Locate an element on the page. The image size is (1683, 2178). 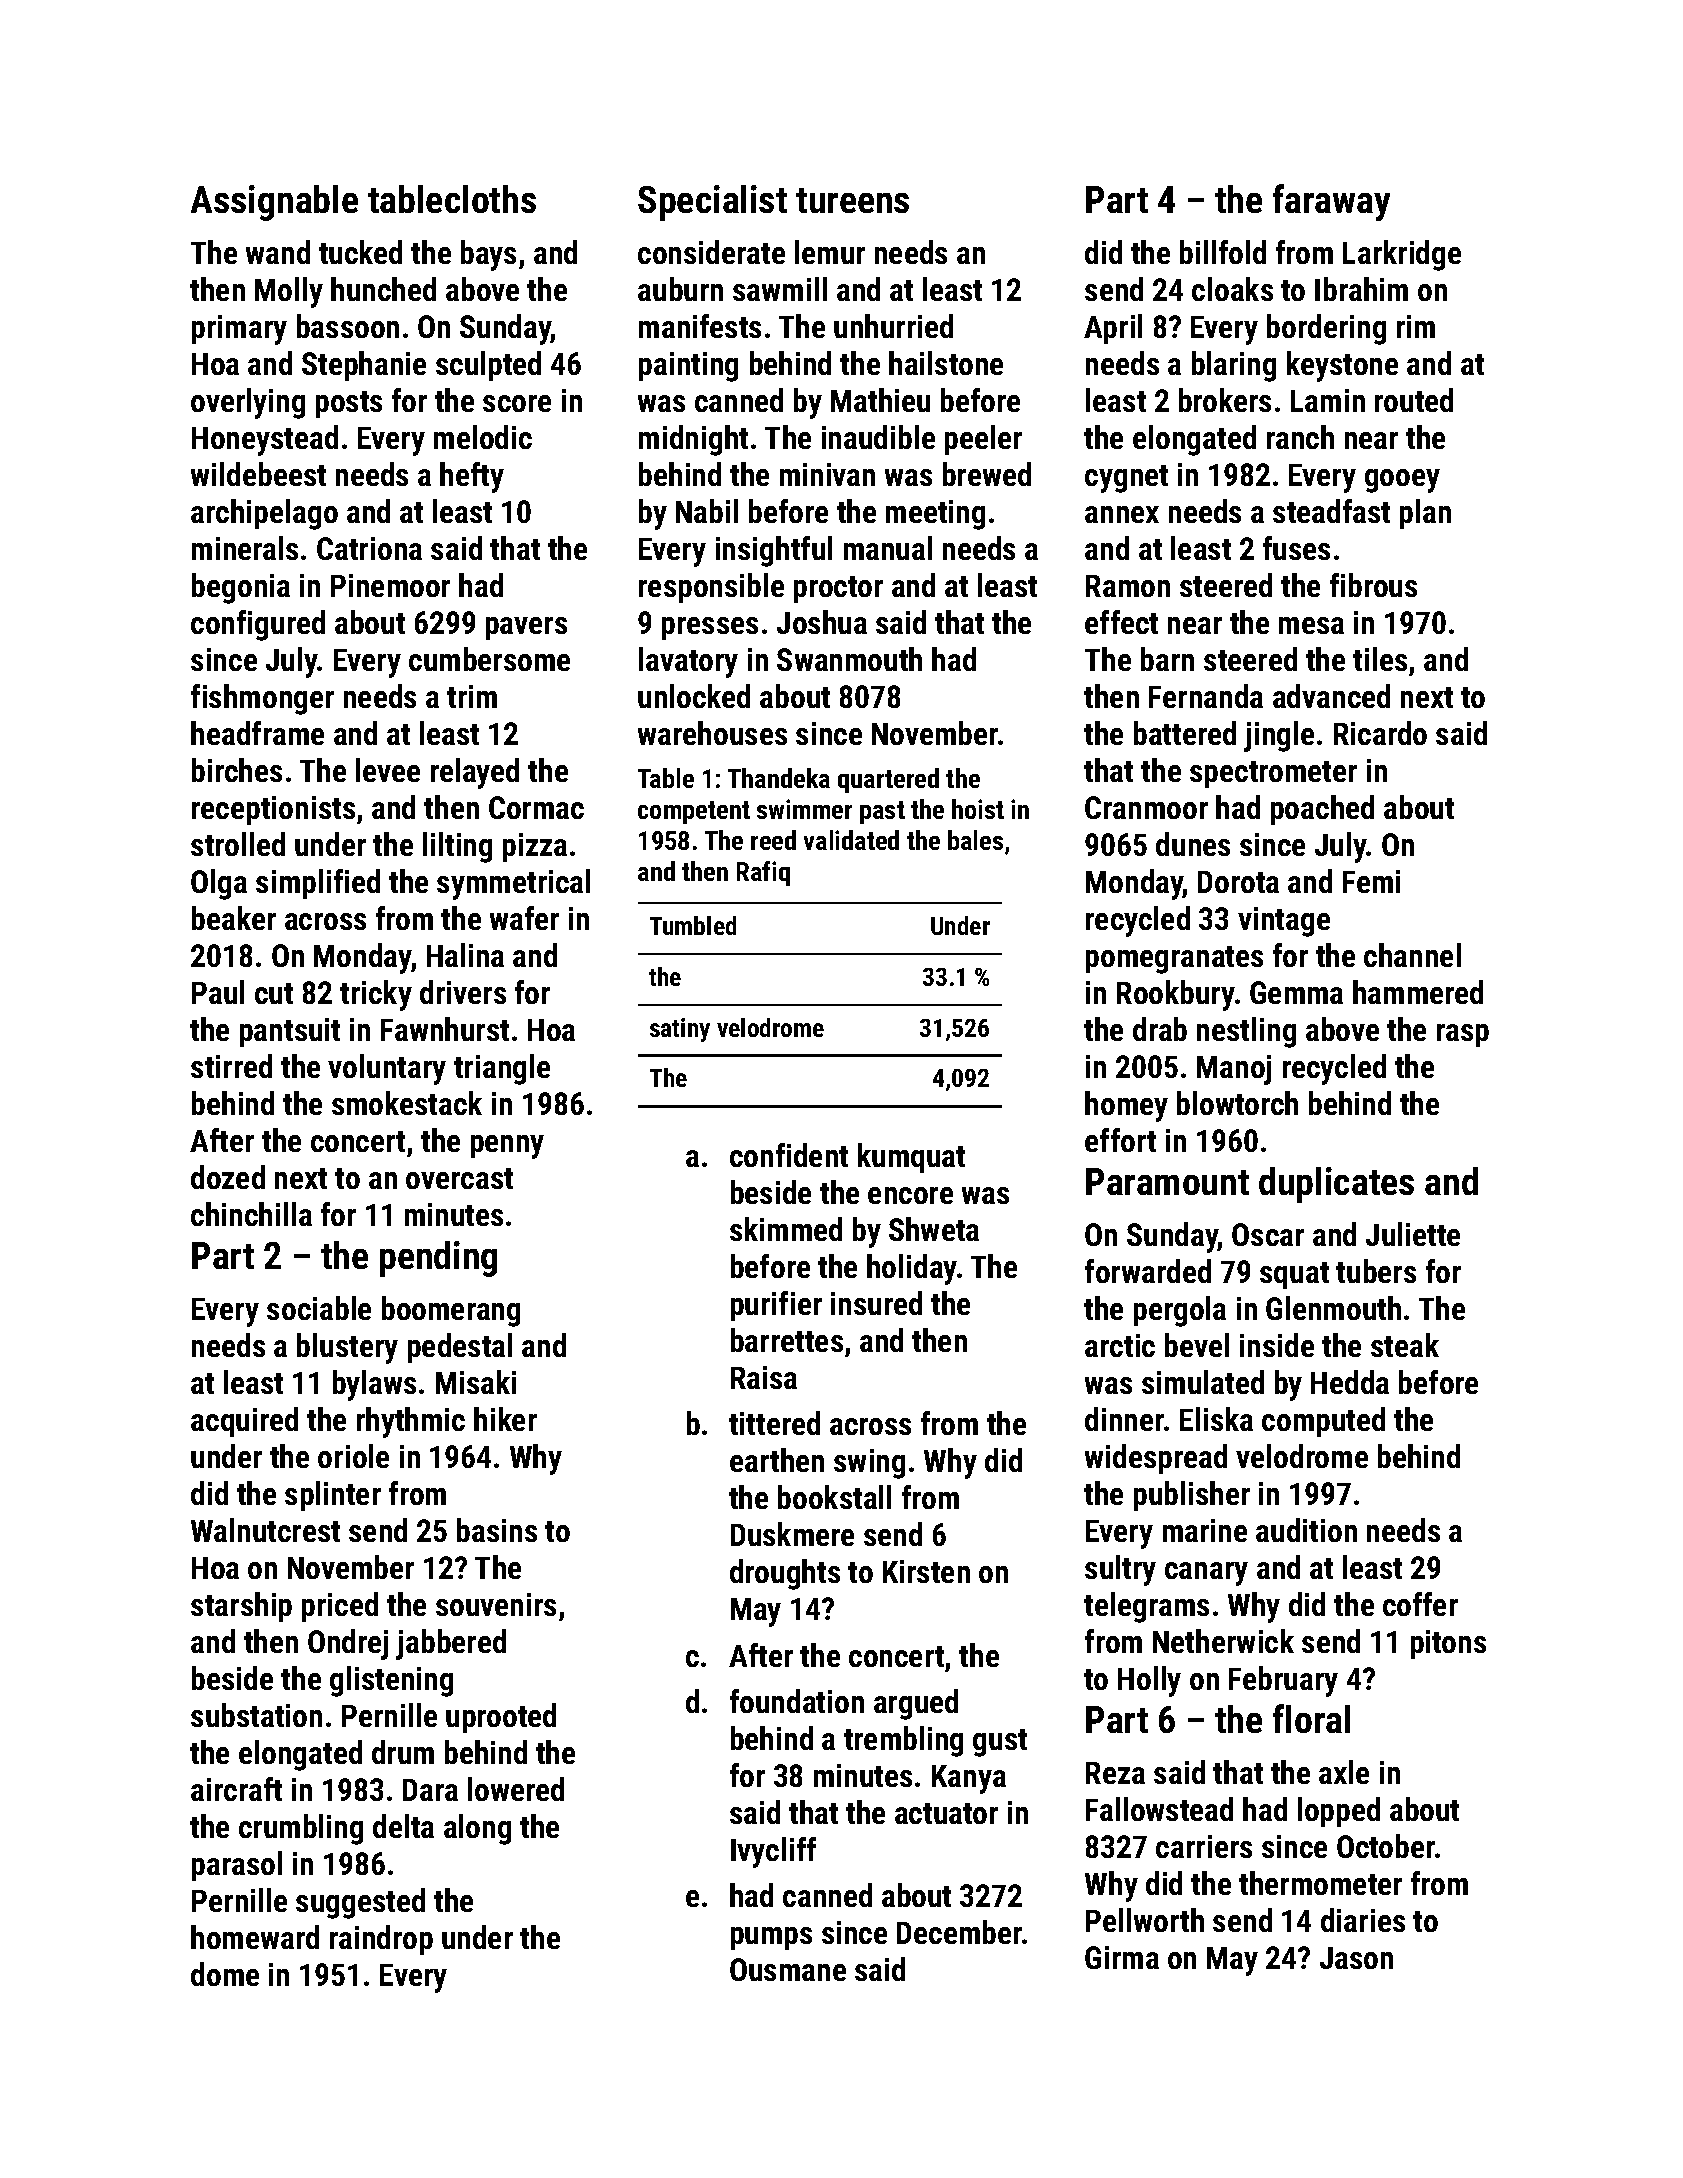
dome is located at coordinates (225, 1974).
